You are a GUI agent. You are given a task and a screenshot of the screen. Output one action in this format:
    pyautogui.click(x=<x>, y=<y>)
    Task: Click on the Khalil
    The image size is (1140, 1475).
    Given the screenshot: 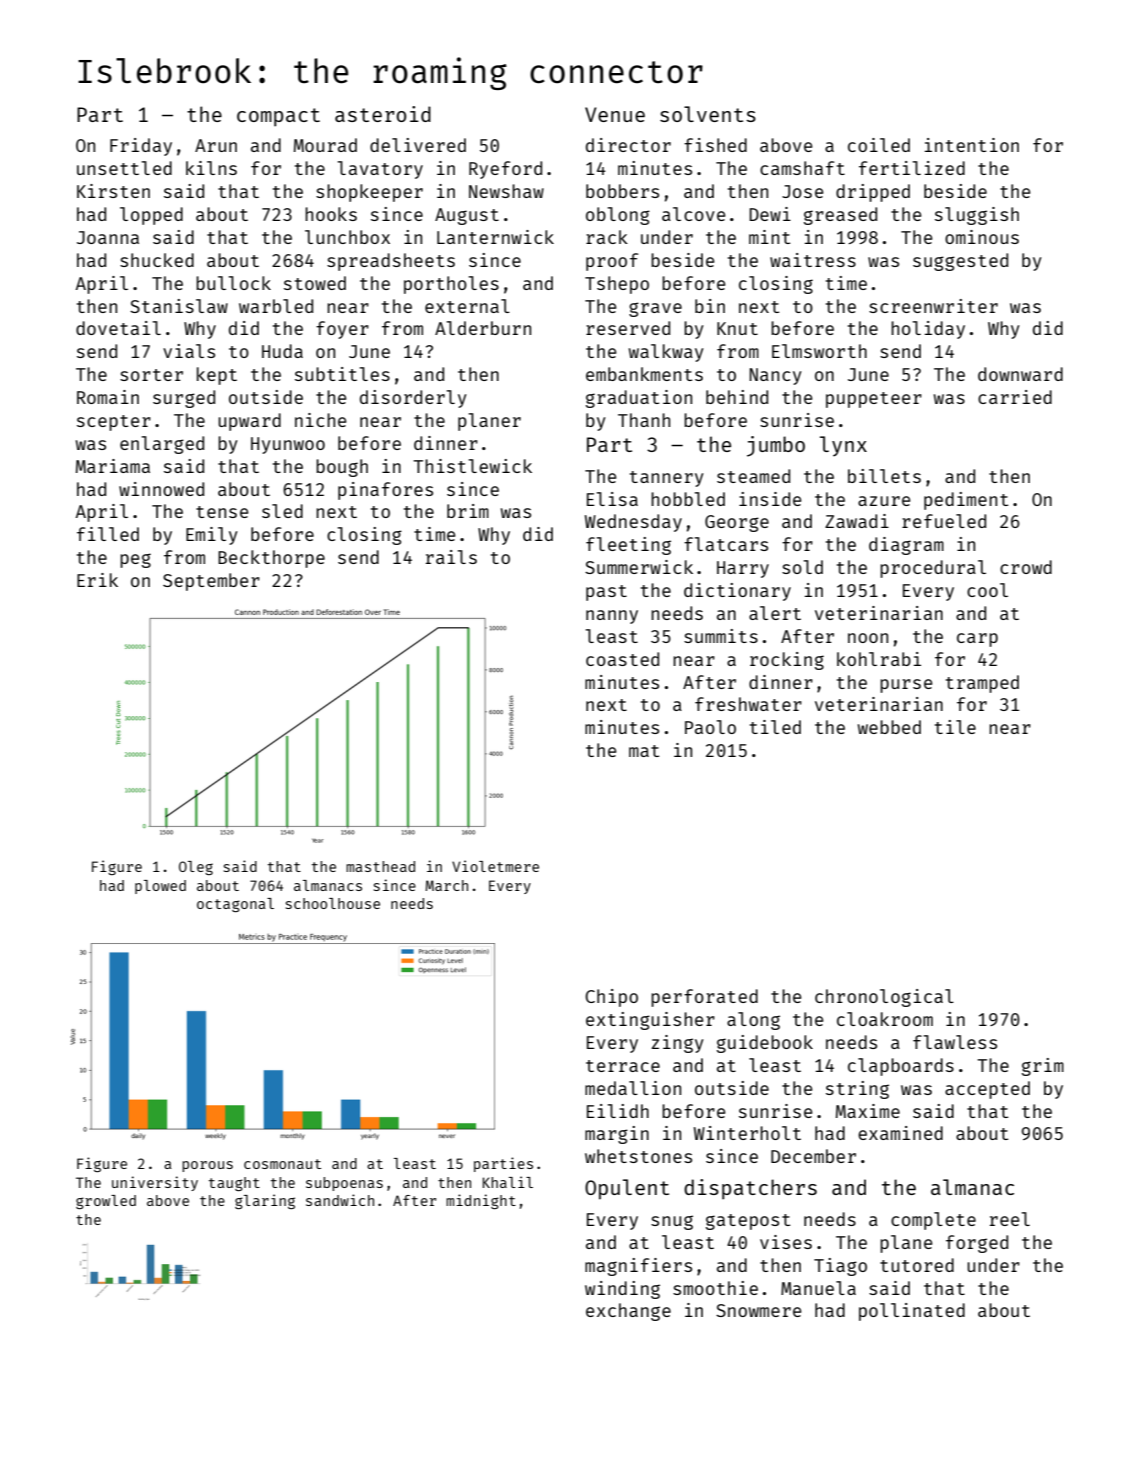 What is the action you would take?
    pyautogui.click(x=508, y=1182)
